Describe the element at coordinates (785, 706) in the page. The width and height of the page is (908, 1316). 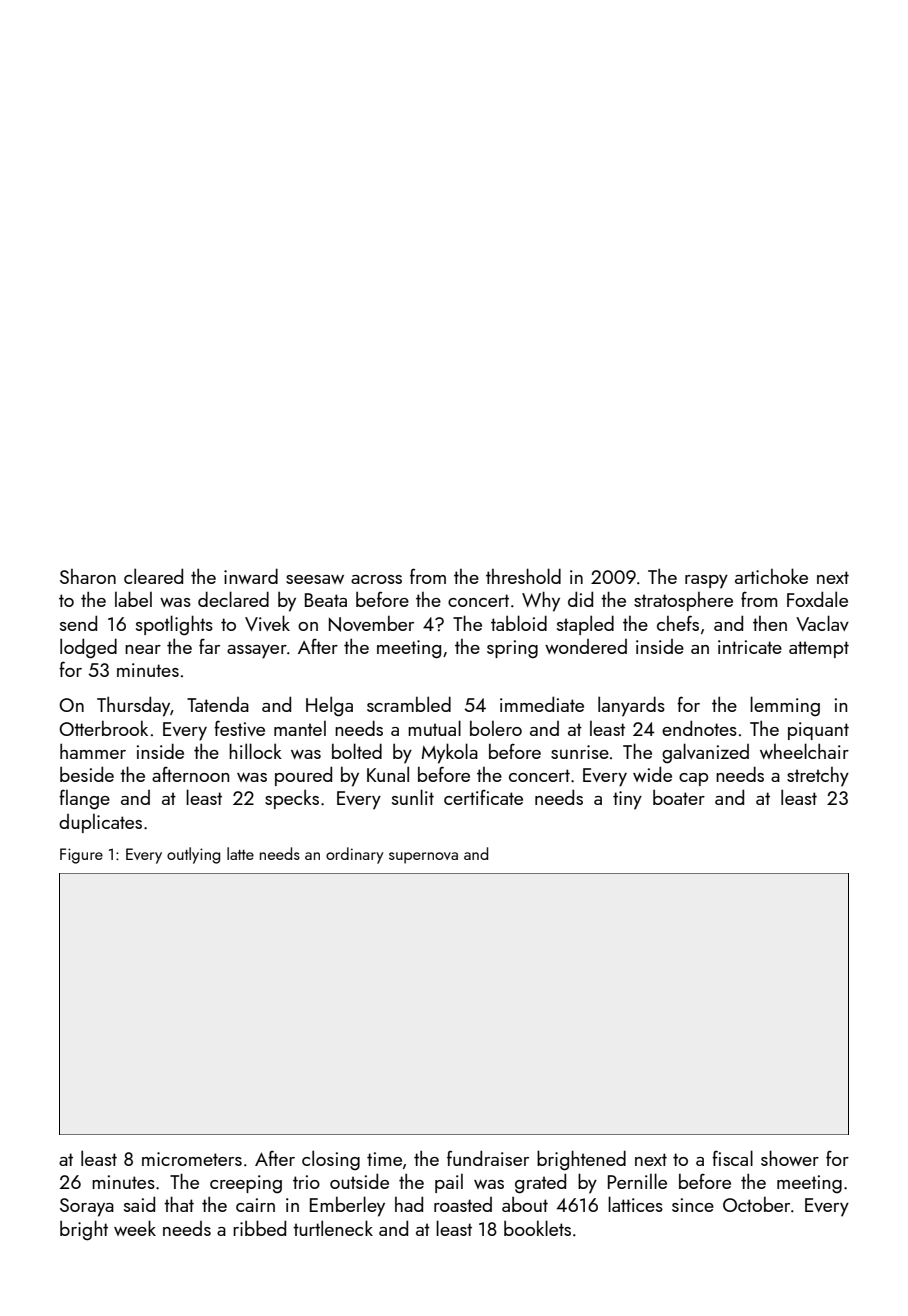
I see `lemming` at that location.
